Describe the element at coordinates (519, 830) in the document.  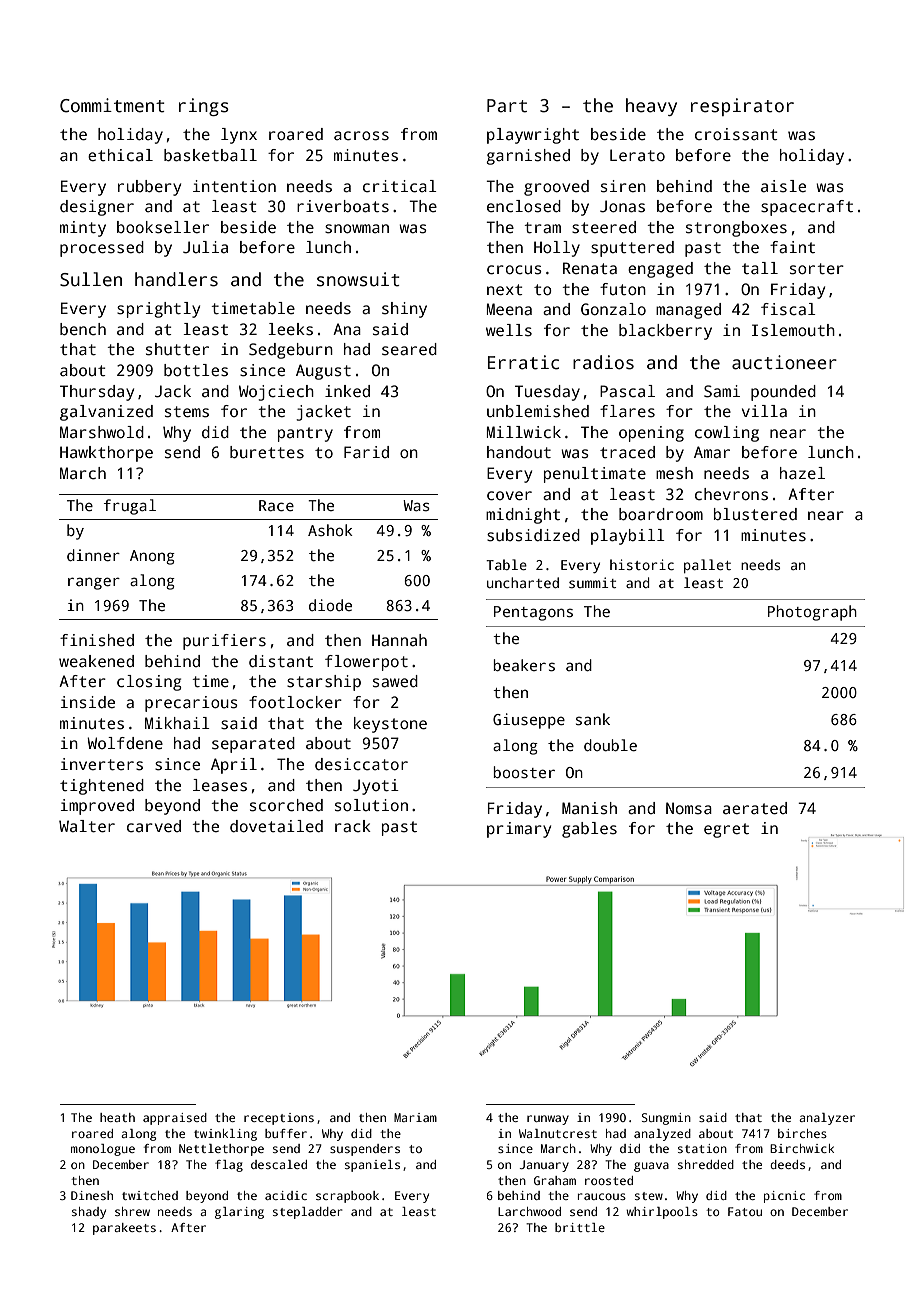
I see `primary` at that location.
